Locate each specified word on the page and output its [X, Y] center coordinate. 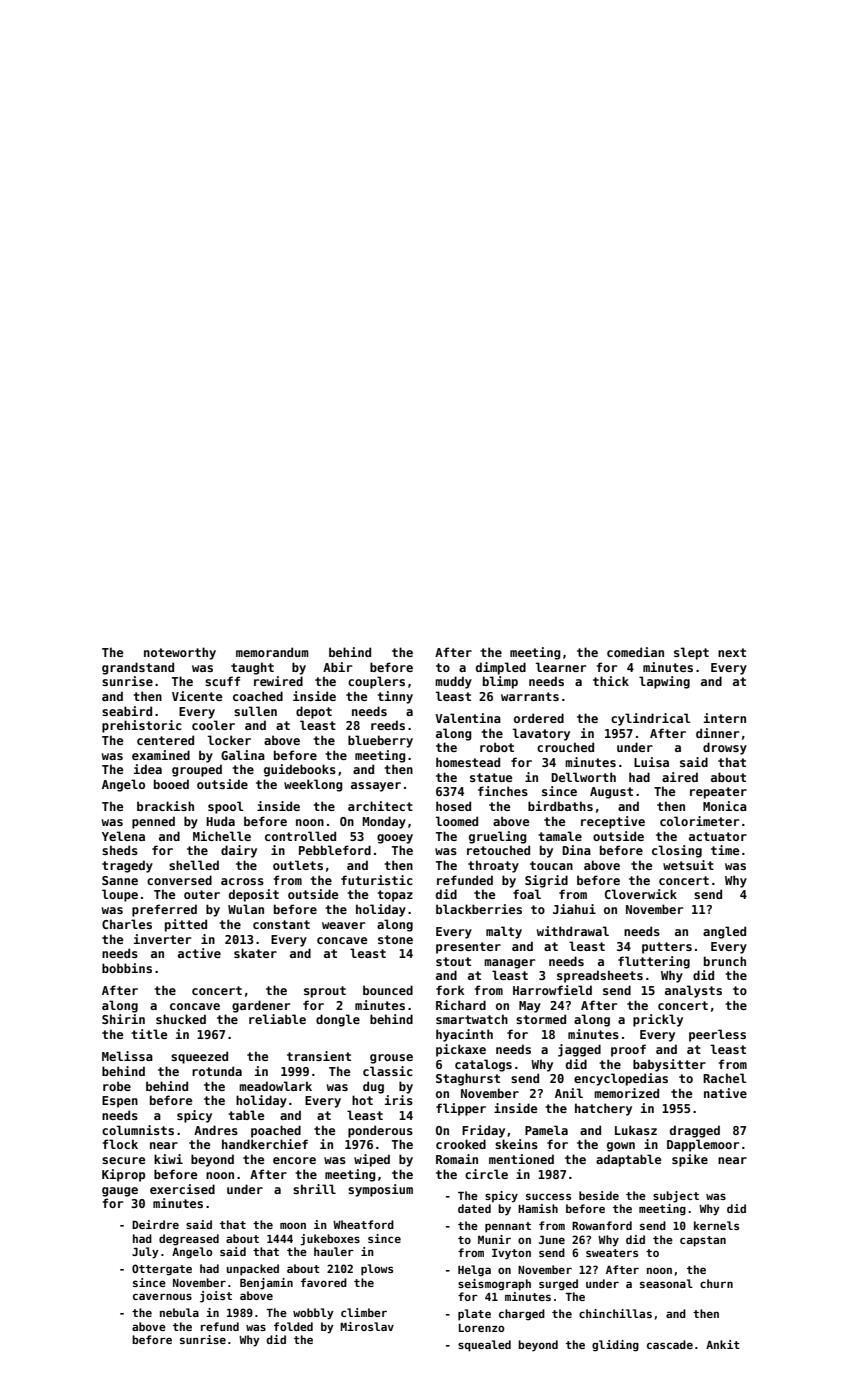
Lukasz [636, 1130]
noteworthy [180, 653]
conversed [179, 880]
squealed [484, 1346]
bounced [388, 990]
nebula [179, 1312]
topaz [395, 896]
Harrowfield [552, 990]
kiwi [168, 1159]
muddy [453, 682]
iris [399, 1100]
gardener [261, 1006]
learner [561, 667]
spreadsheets [600, 976]
